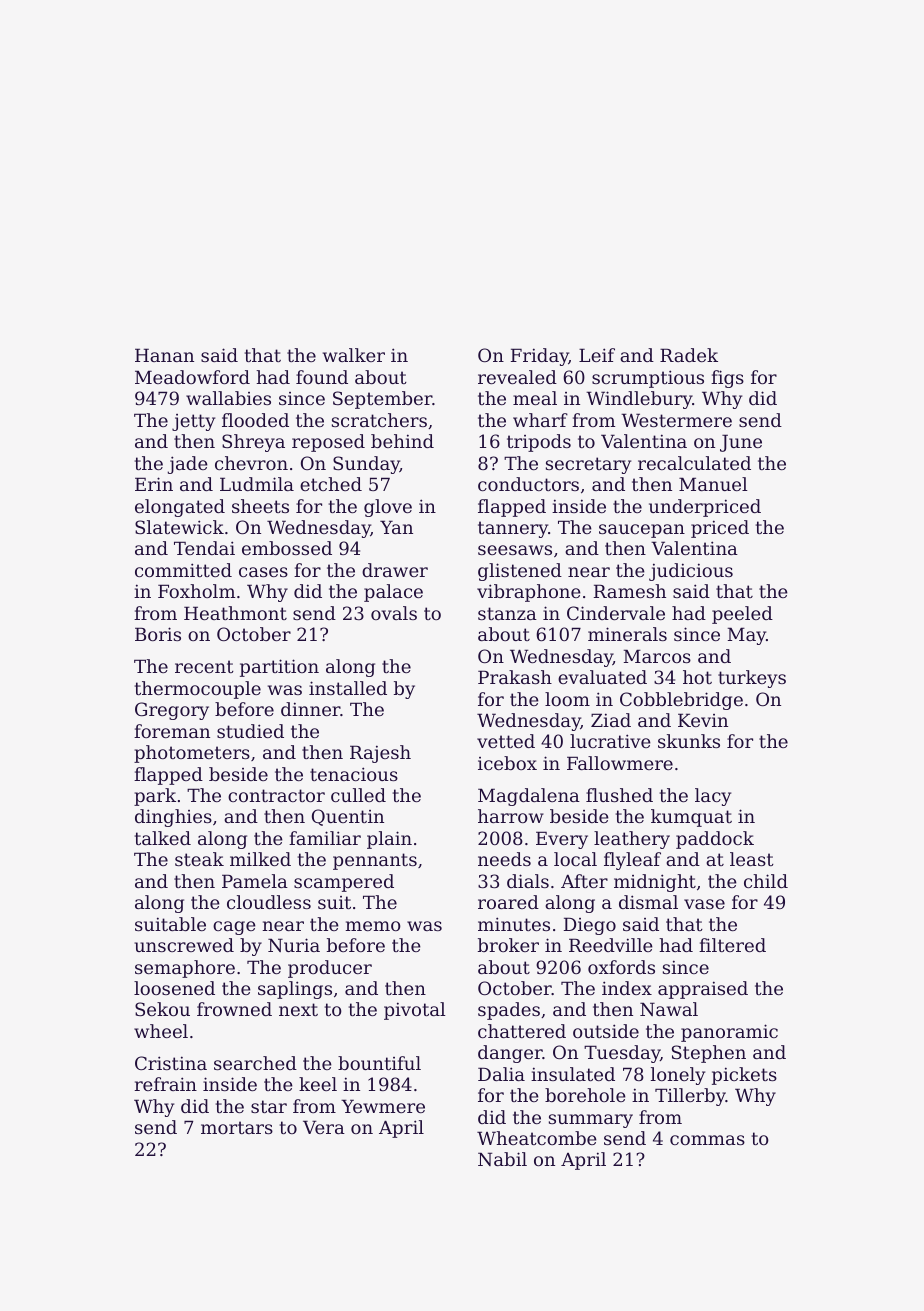  Describe the element at coordinates (172, 711) in the page. I see `Gregory` at that location.
